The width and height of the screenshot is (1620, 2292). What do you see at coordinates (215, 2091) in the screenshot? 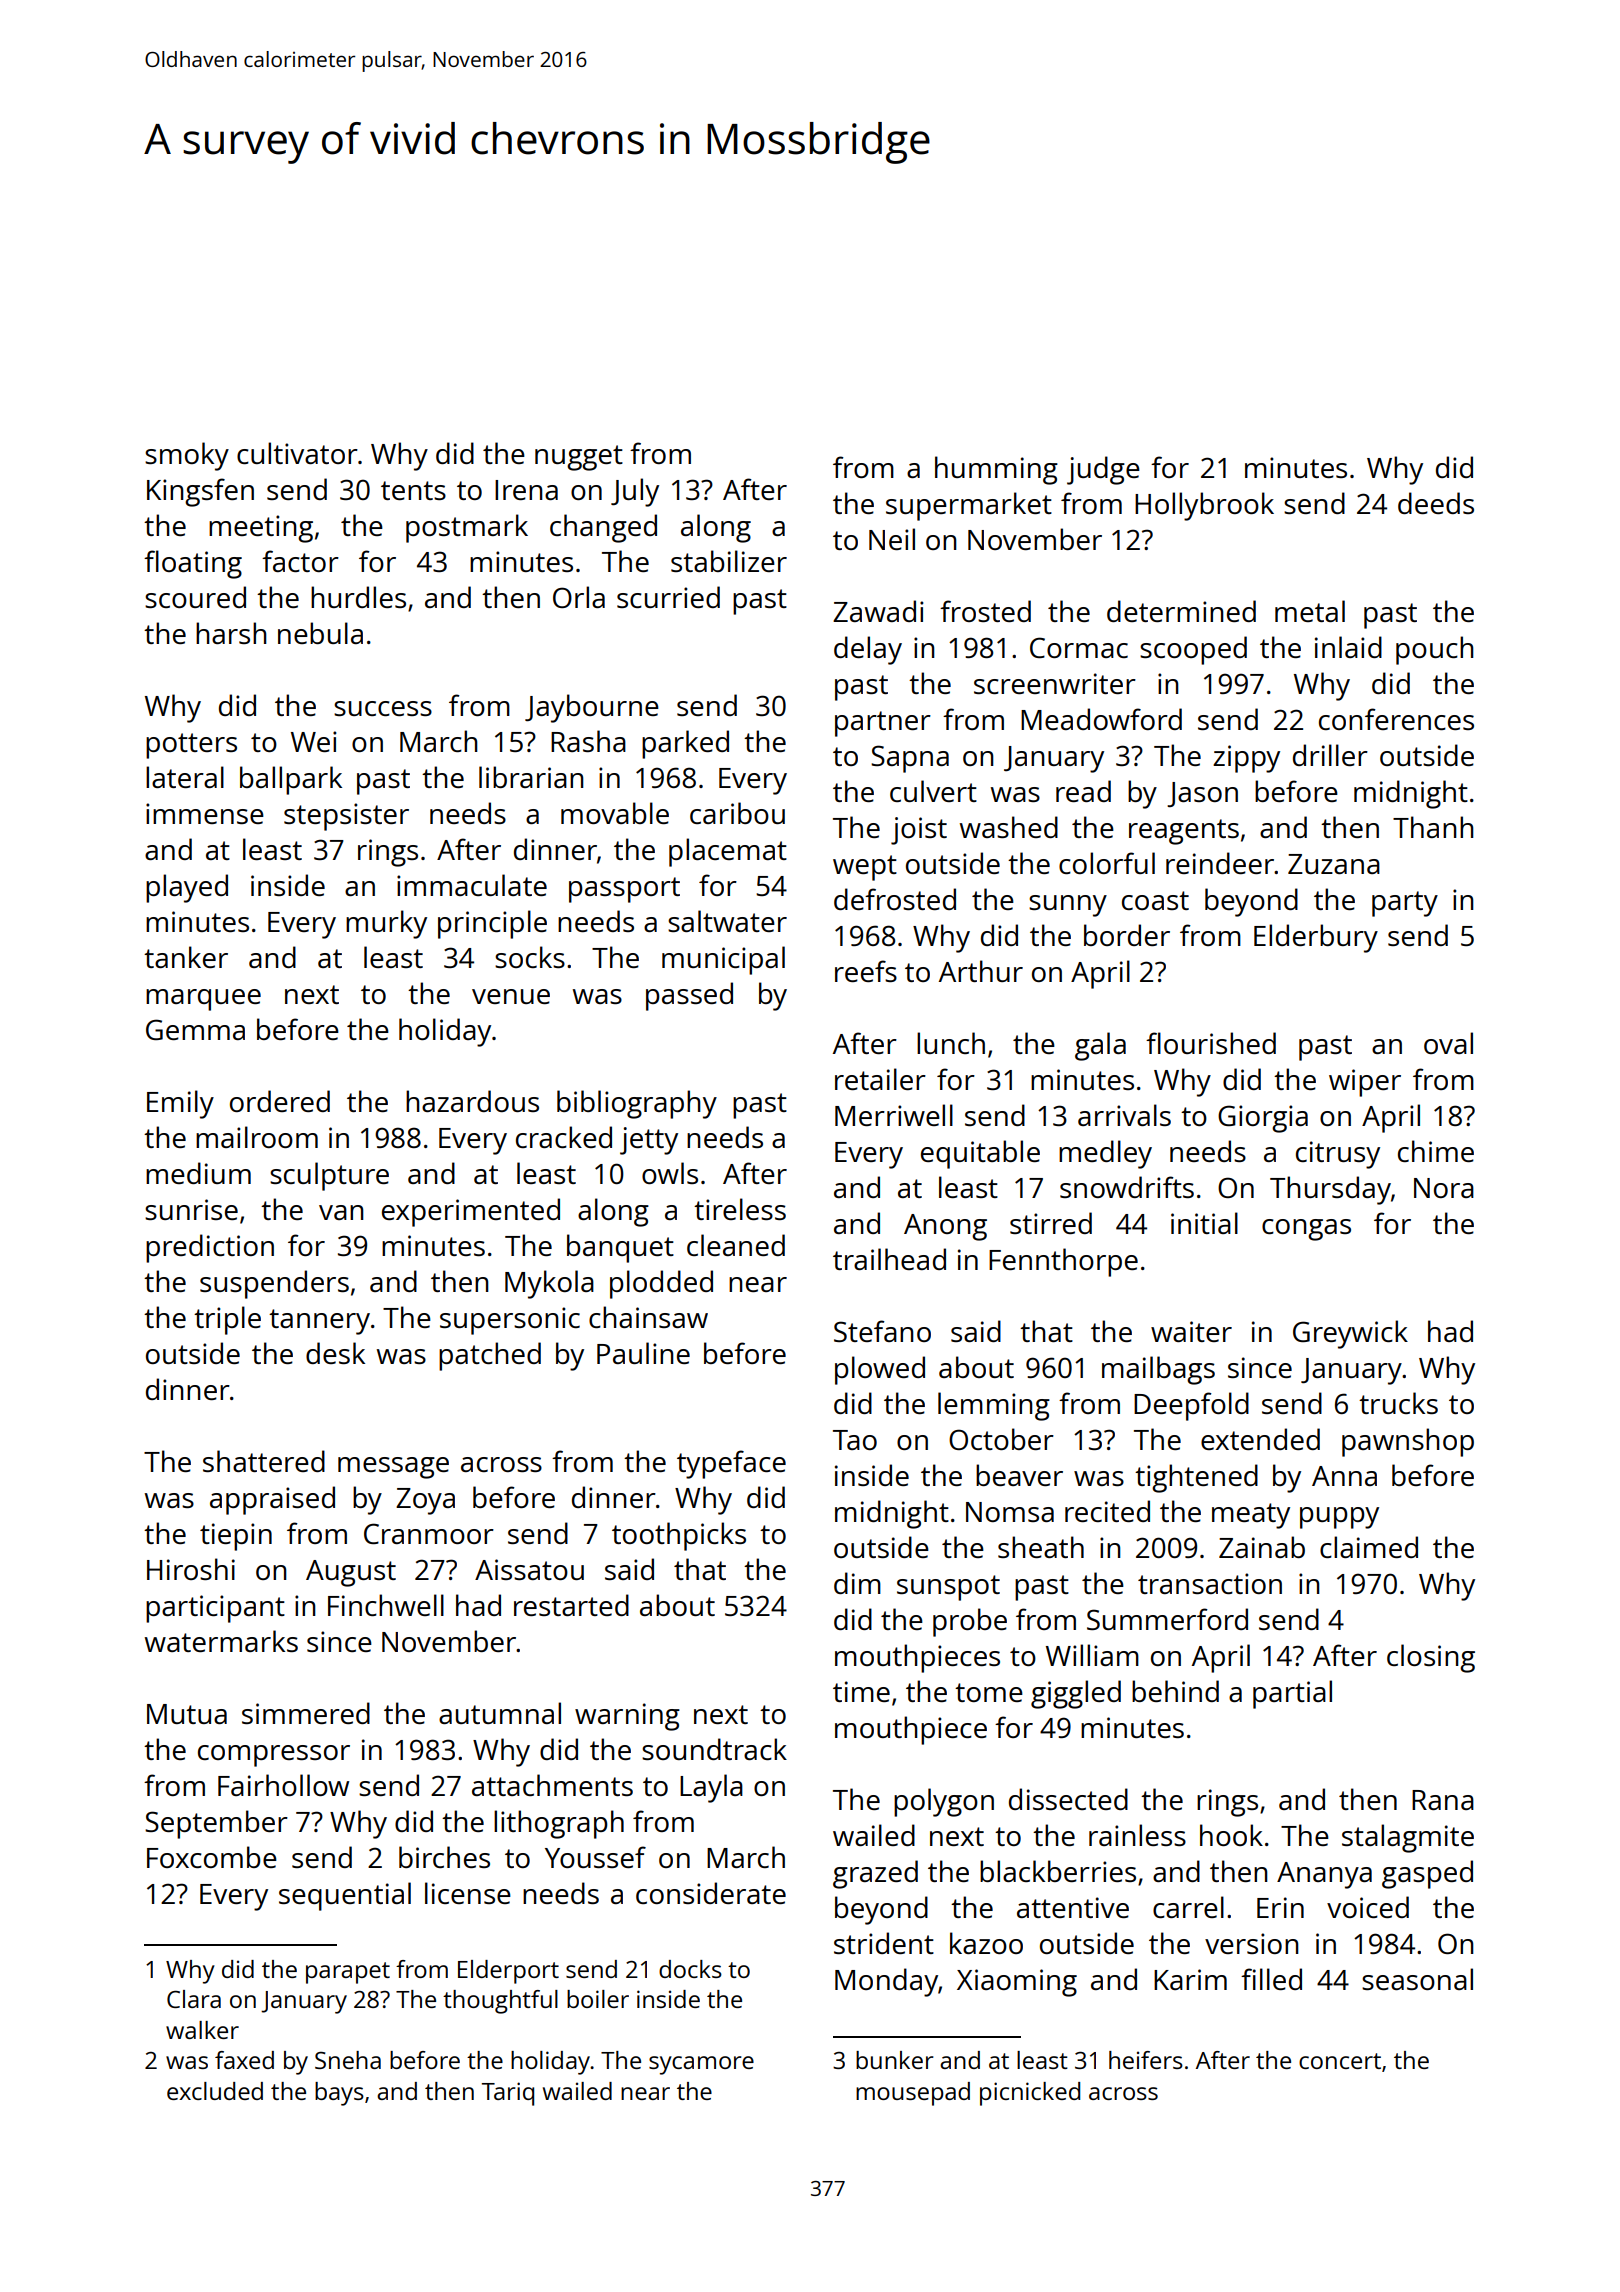
I see `excluded` at bounding box center [215, 2091].
